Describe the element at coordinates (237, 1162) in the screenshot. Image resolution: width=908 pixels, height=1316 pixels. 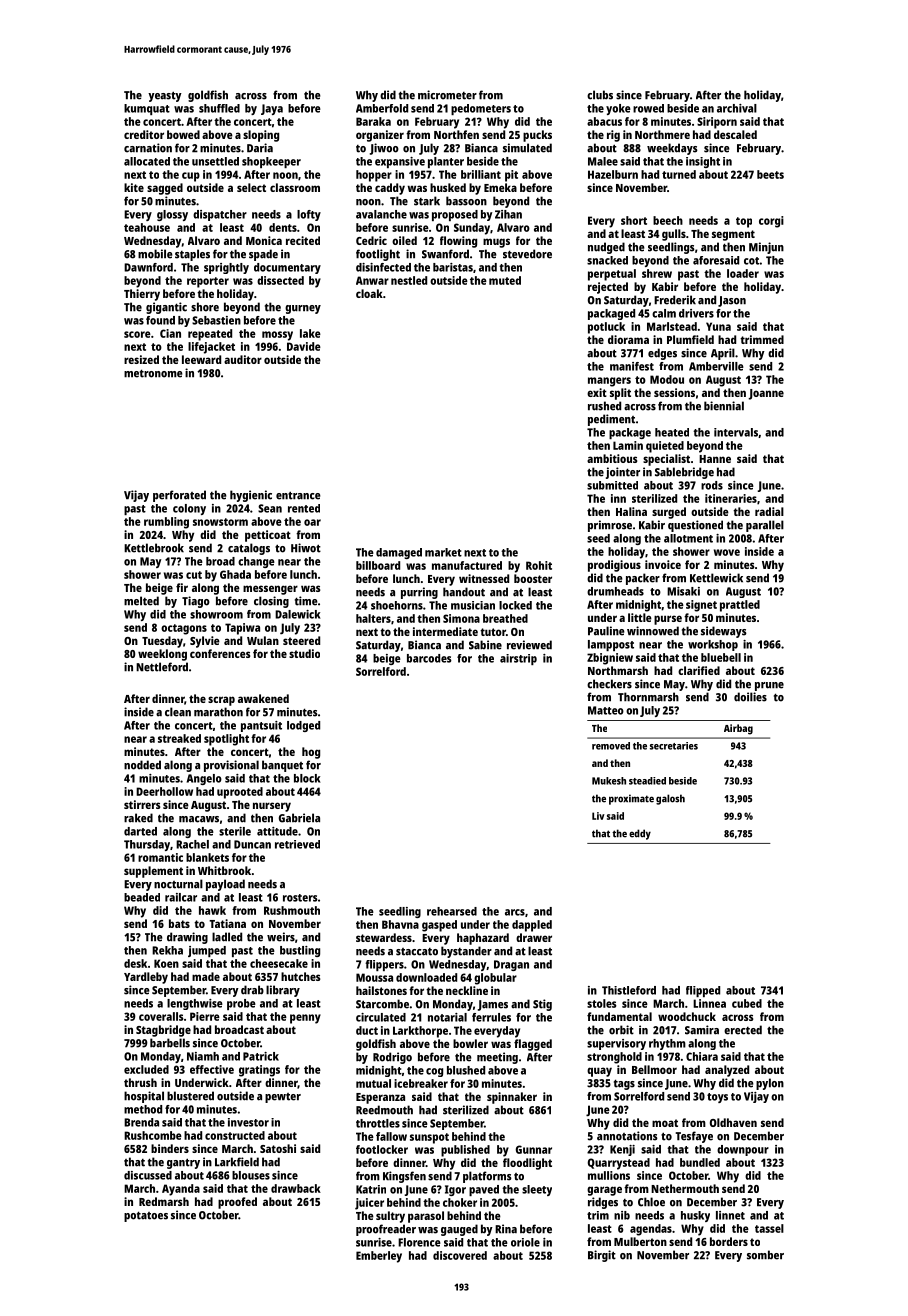
I see `Larkfield` at that location.
